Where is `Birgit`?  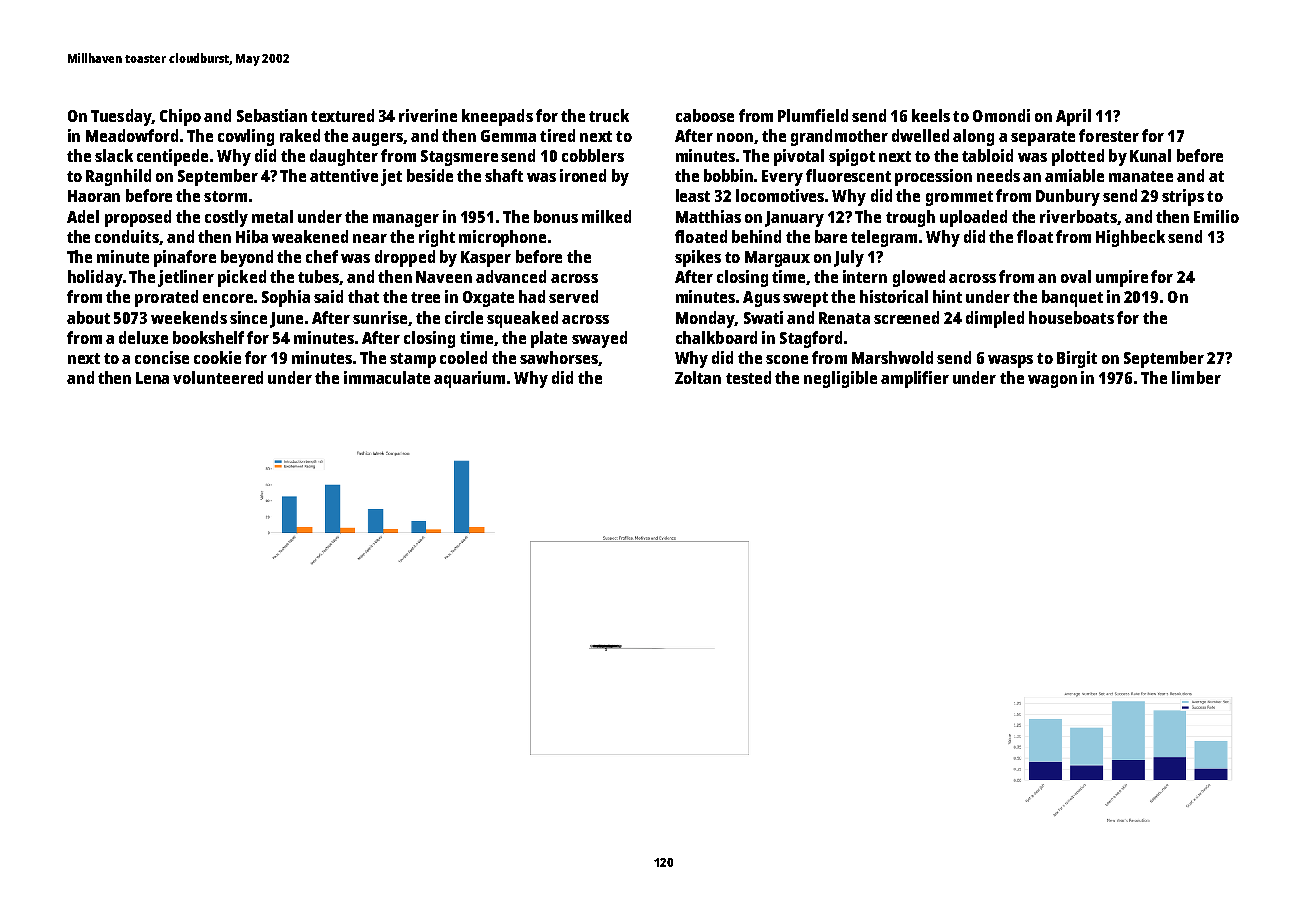 Birgit is located at coordinates (1077, 359).
